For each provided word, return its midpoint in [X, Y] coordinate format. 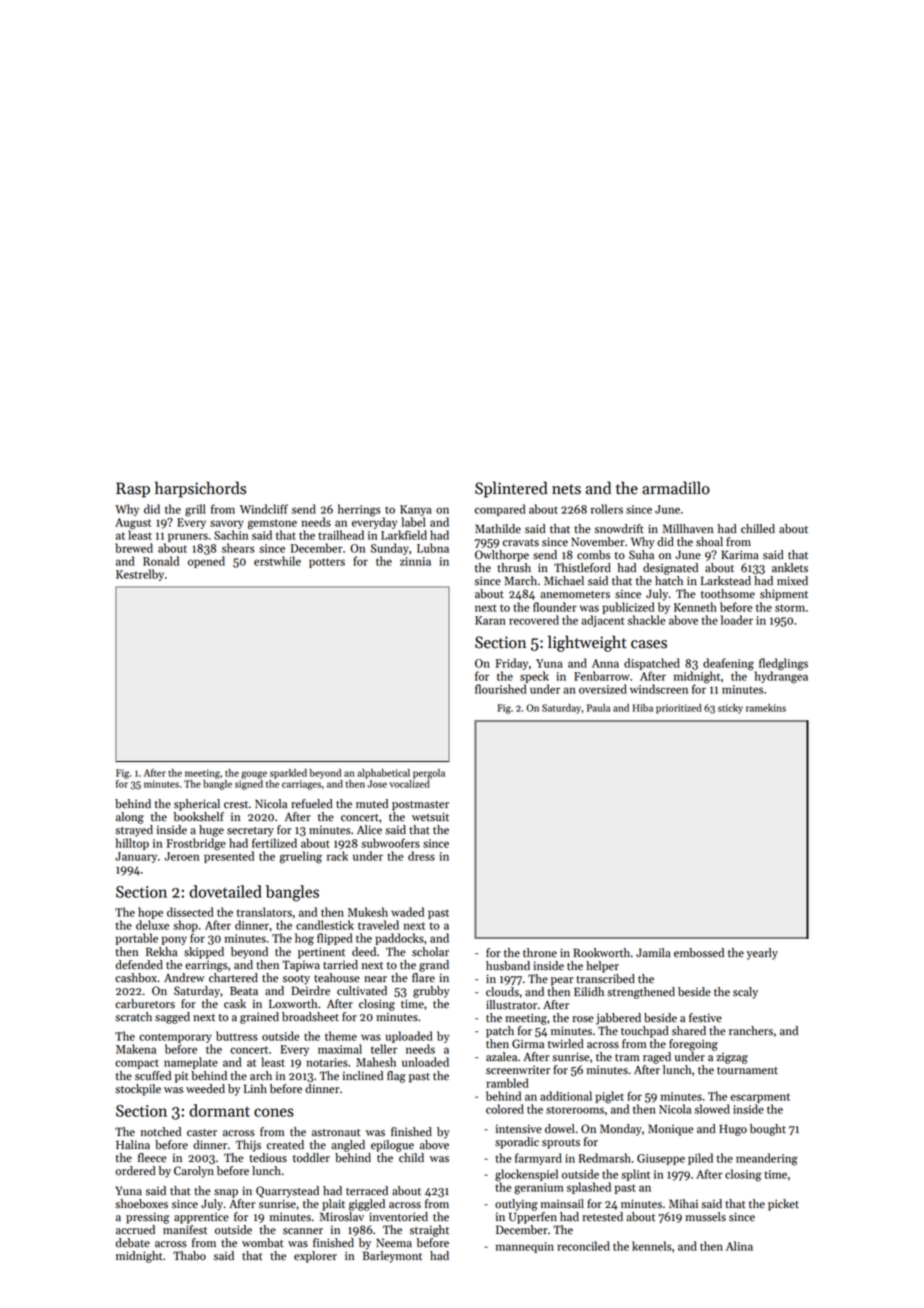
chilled [758, 529]
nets [566, 489]
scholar [430, 952]
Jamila [653, 953]
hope [150, 913]
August [133, 524]
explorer [315, 1257]
